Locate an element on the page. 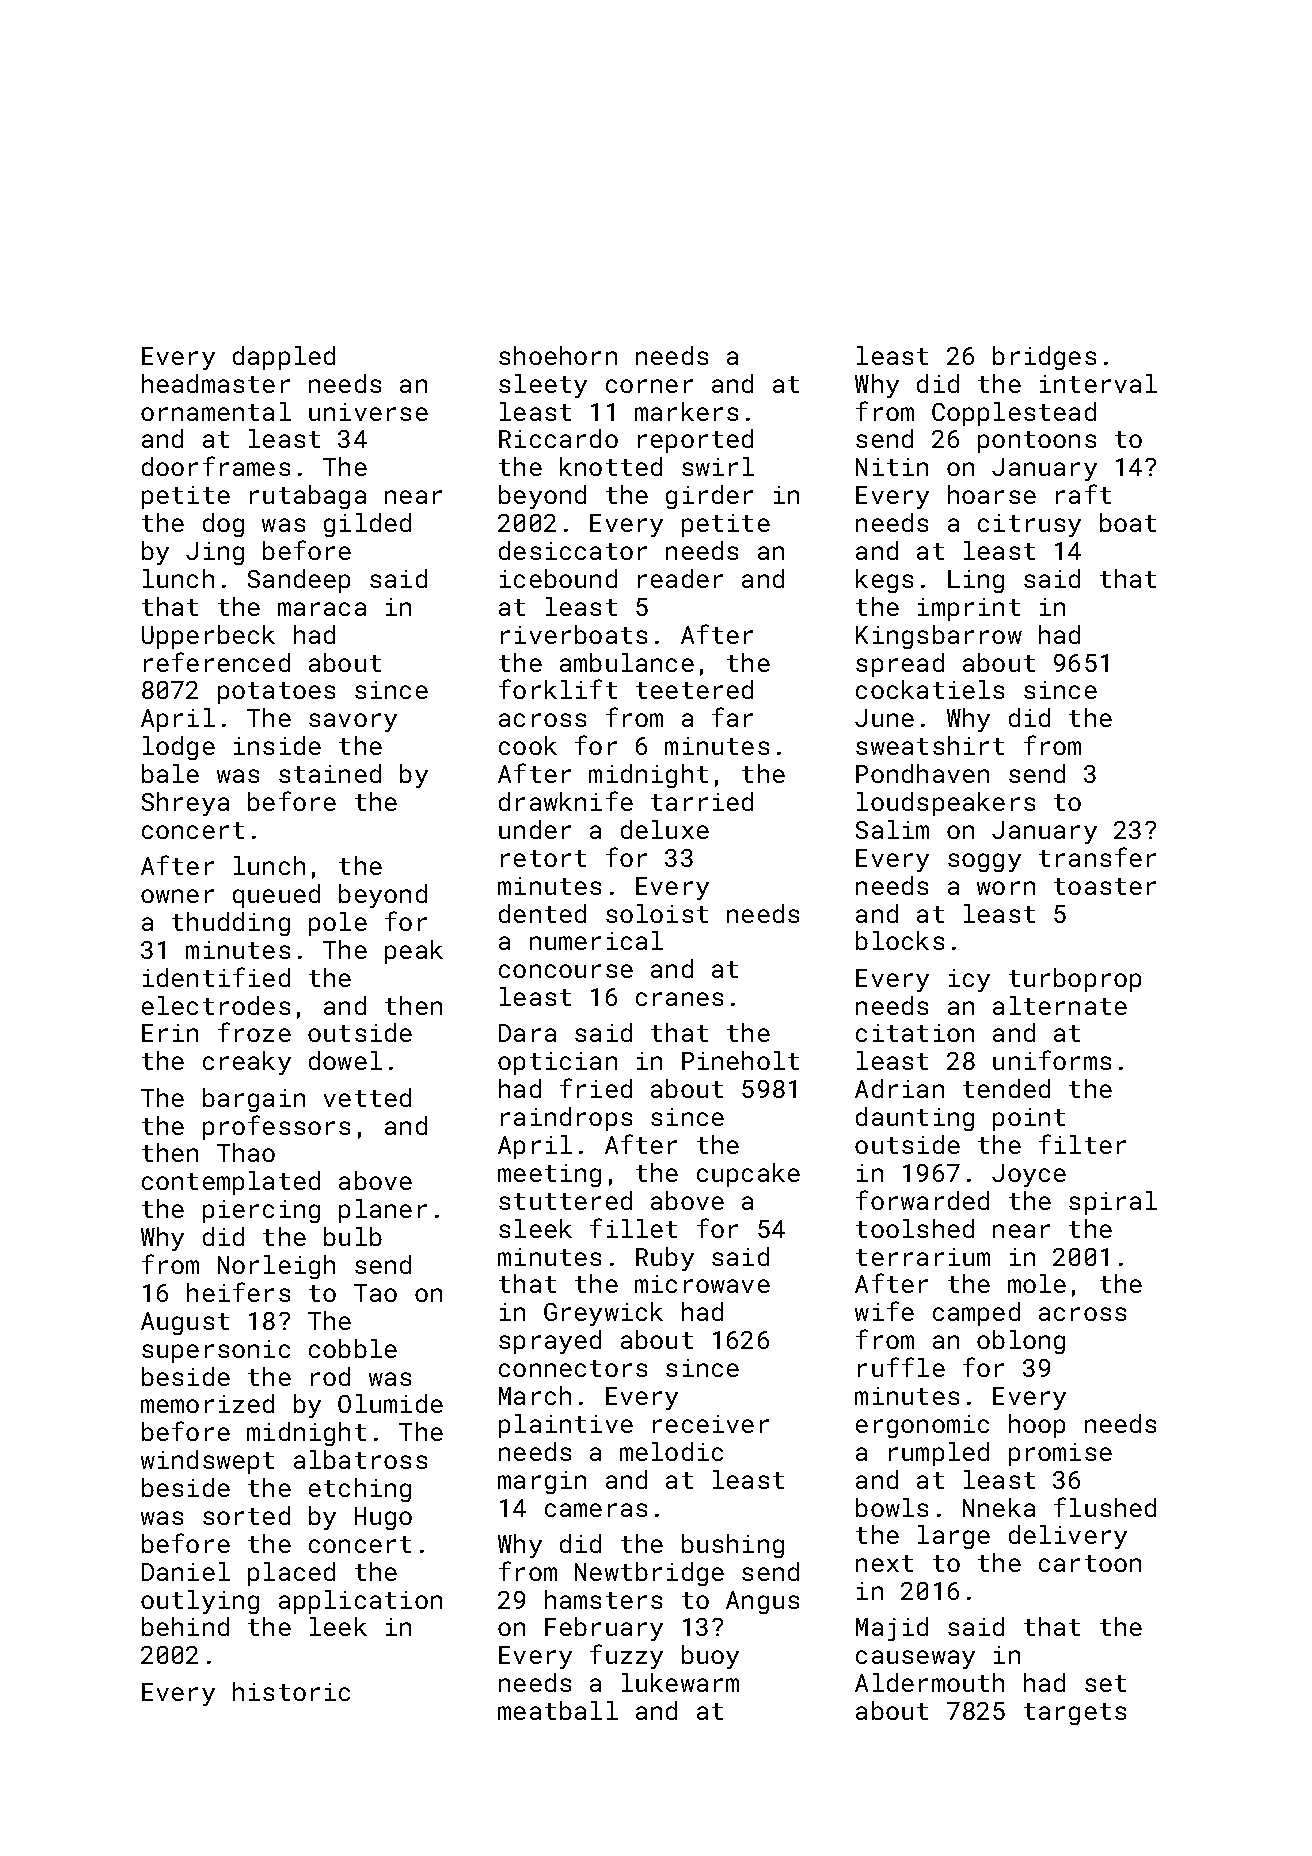 Image resolution: width=1312 pixels, height=1856 pixels. etching is located at coordinates (360, 1490).
